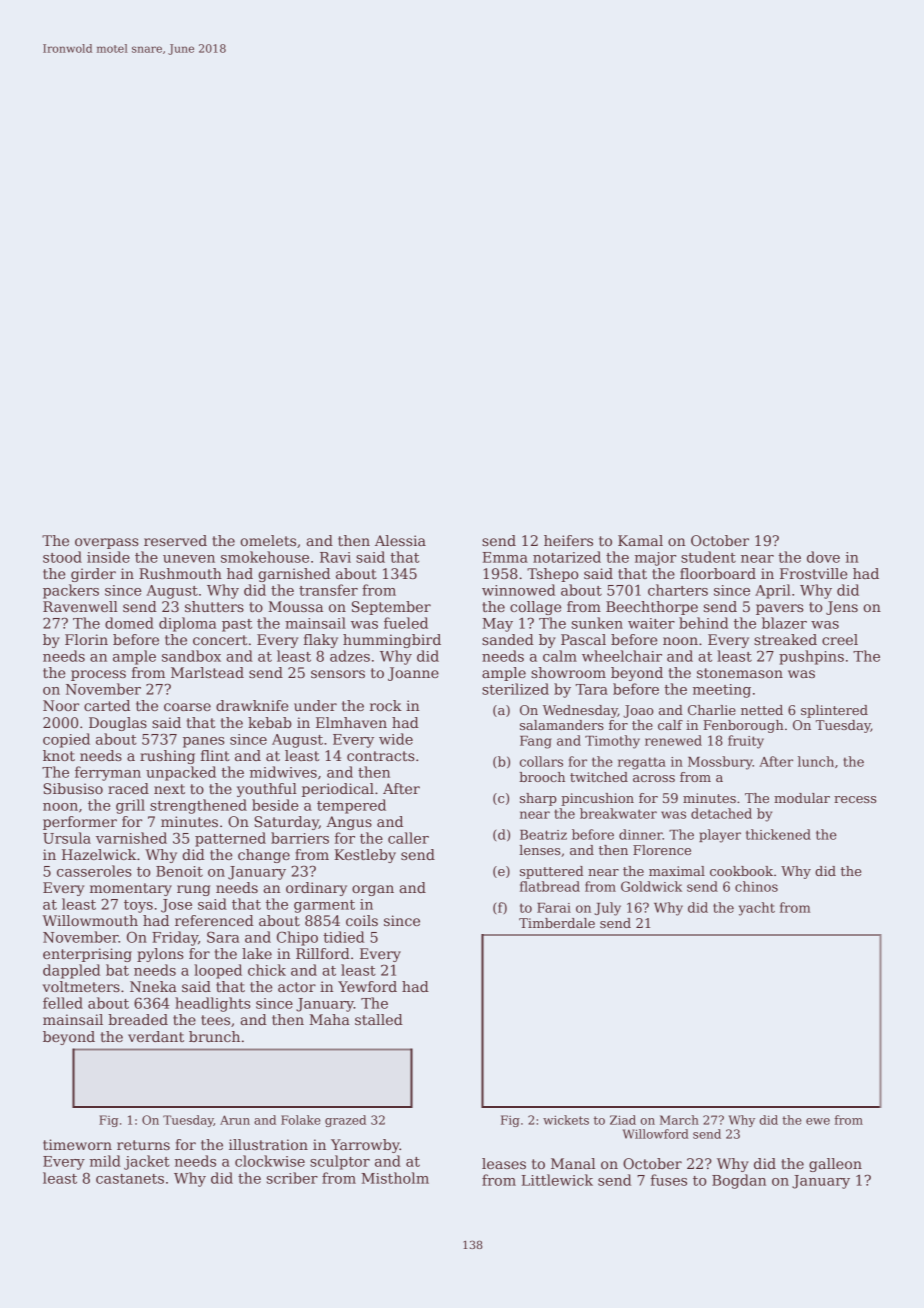 The width and height of the document is (924, 1308). I want to click on Chipo, so click(297, 938).
